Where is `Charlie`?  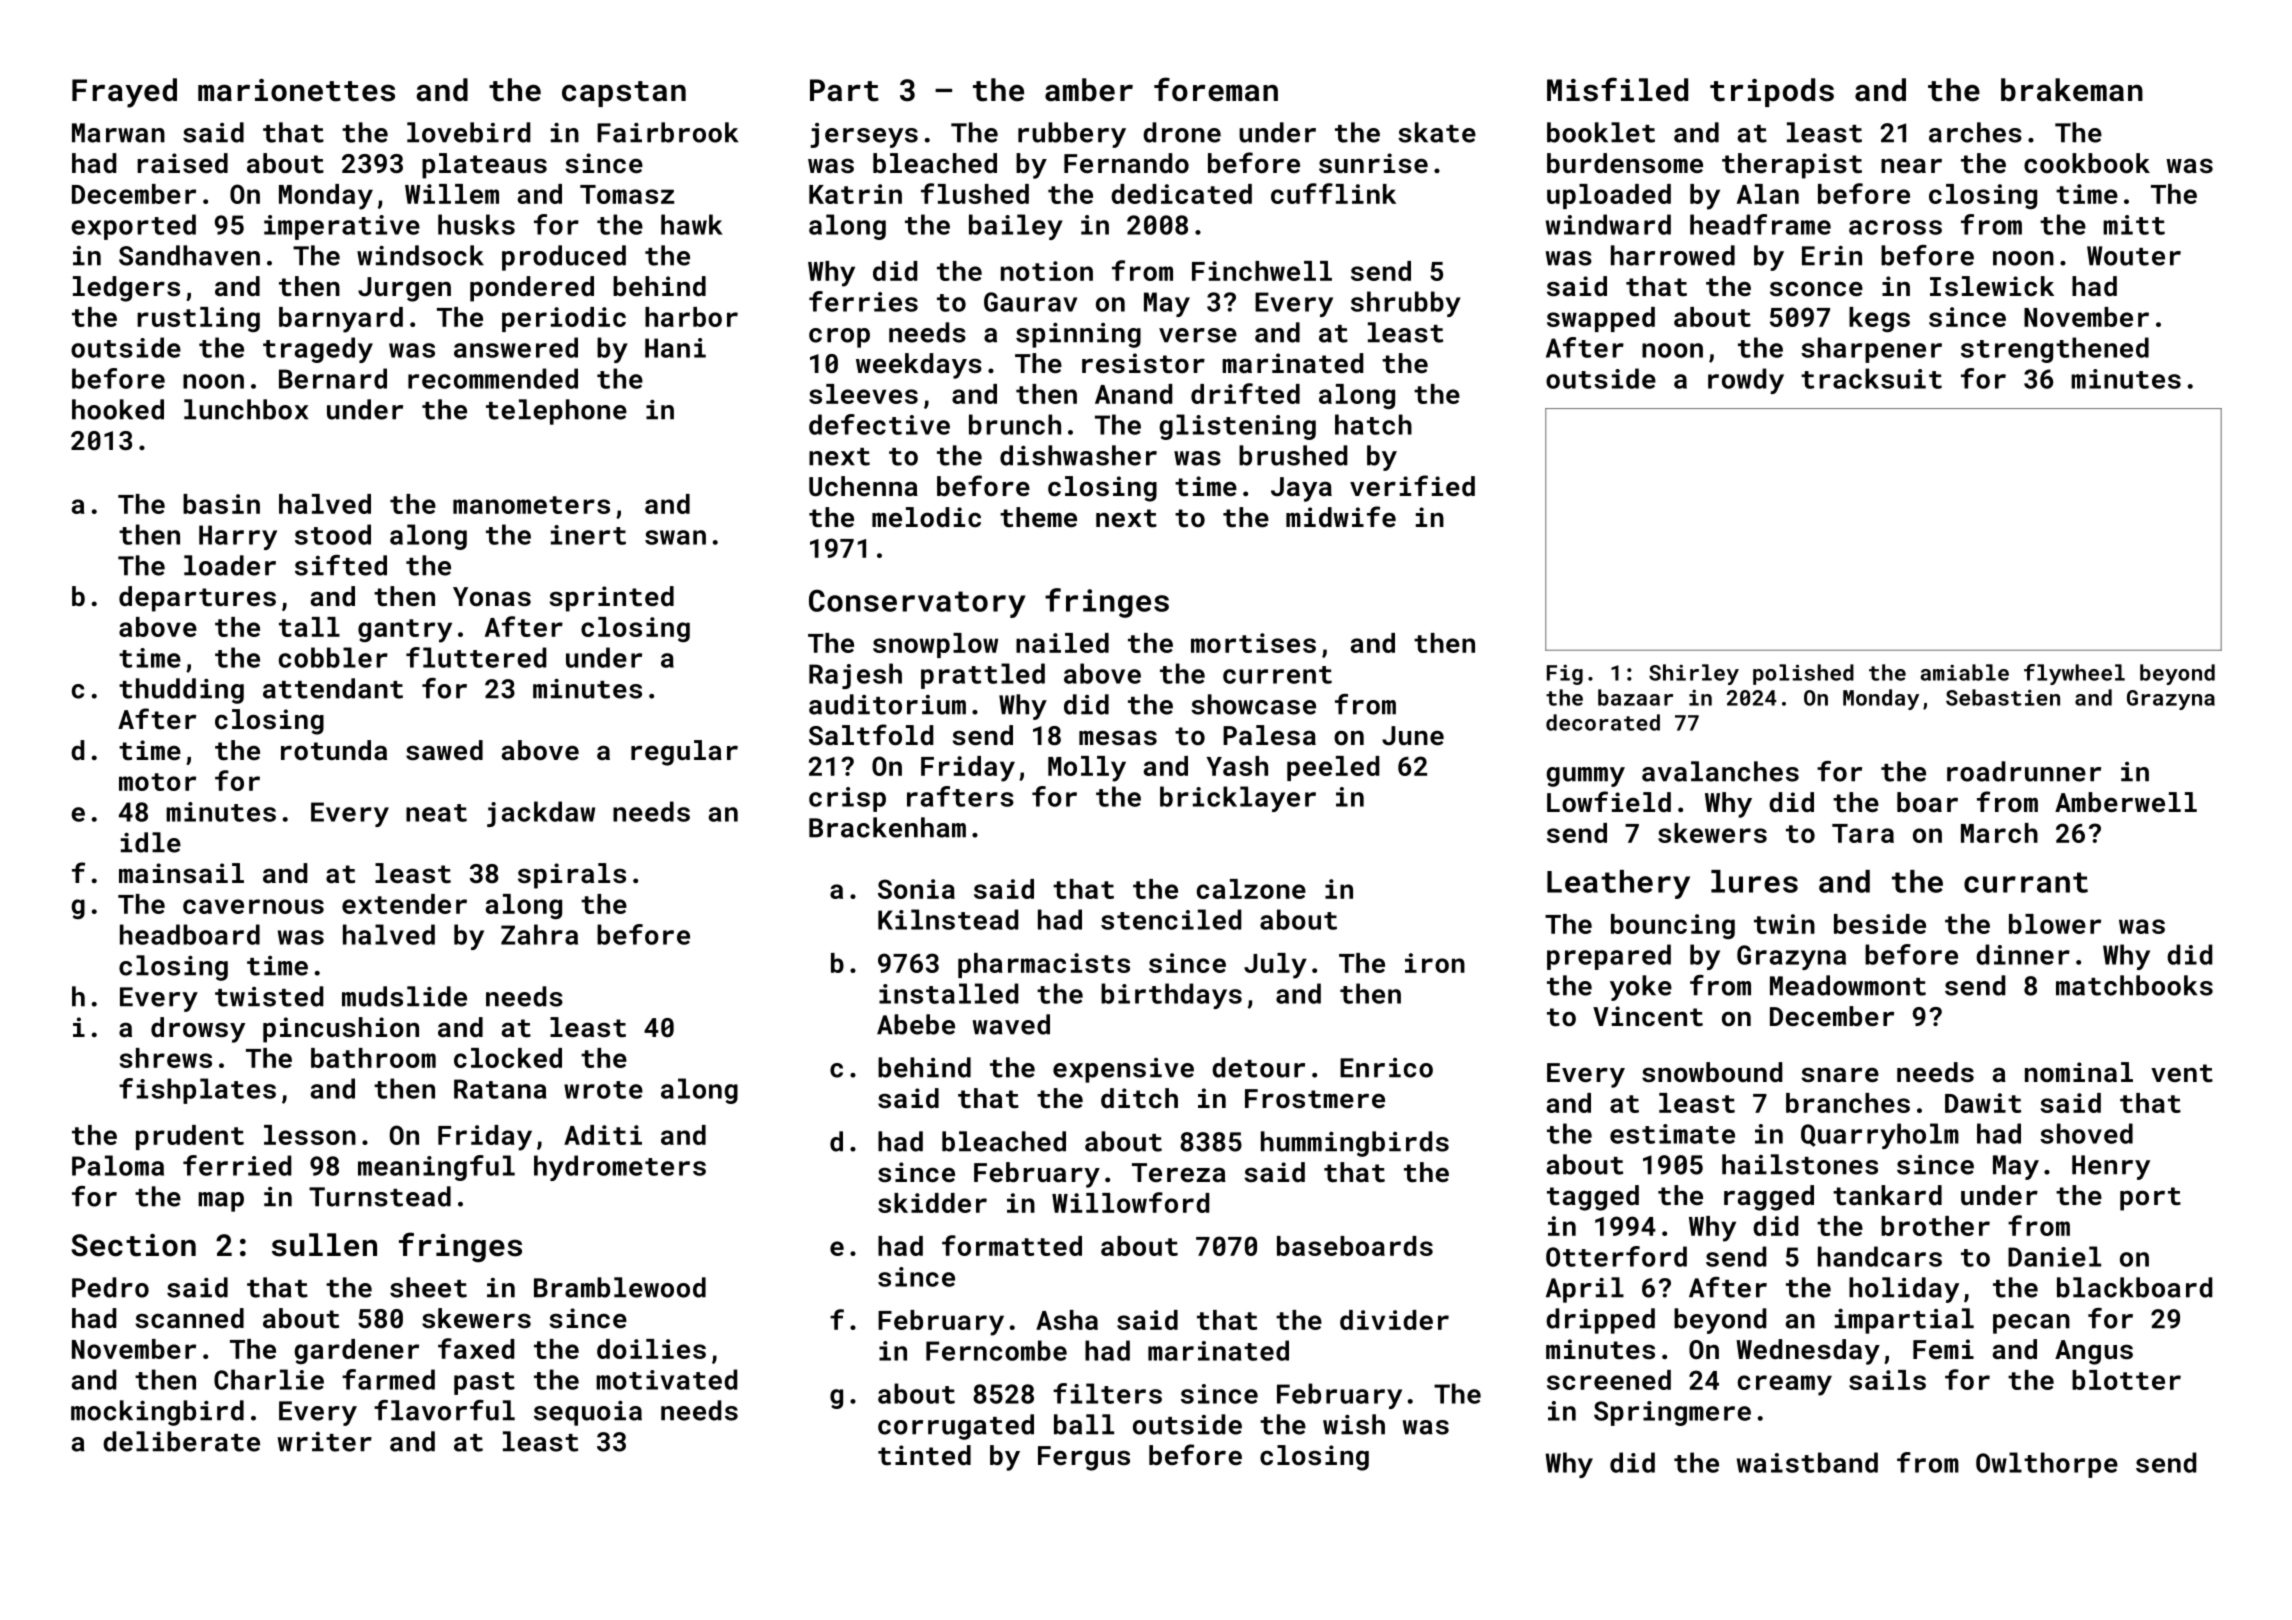 Charlie is located at coordinates (269, 1379).
